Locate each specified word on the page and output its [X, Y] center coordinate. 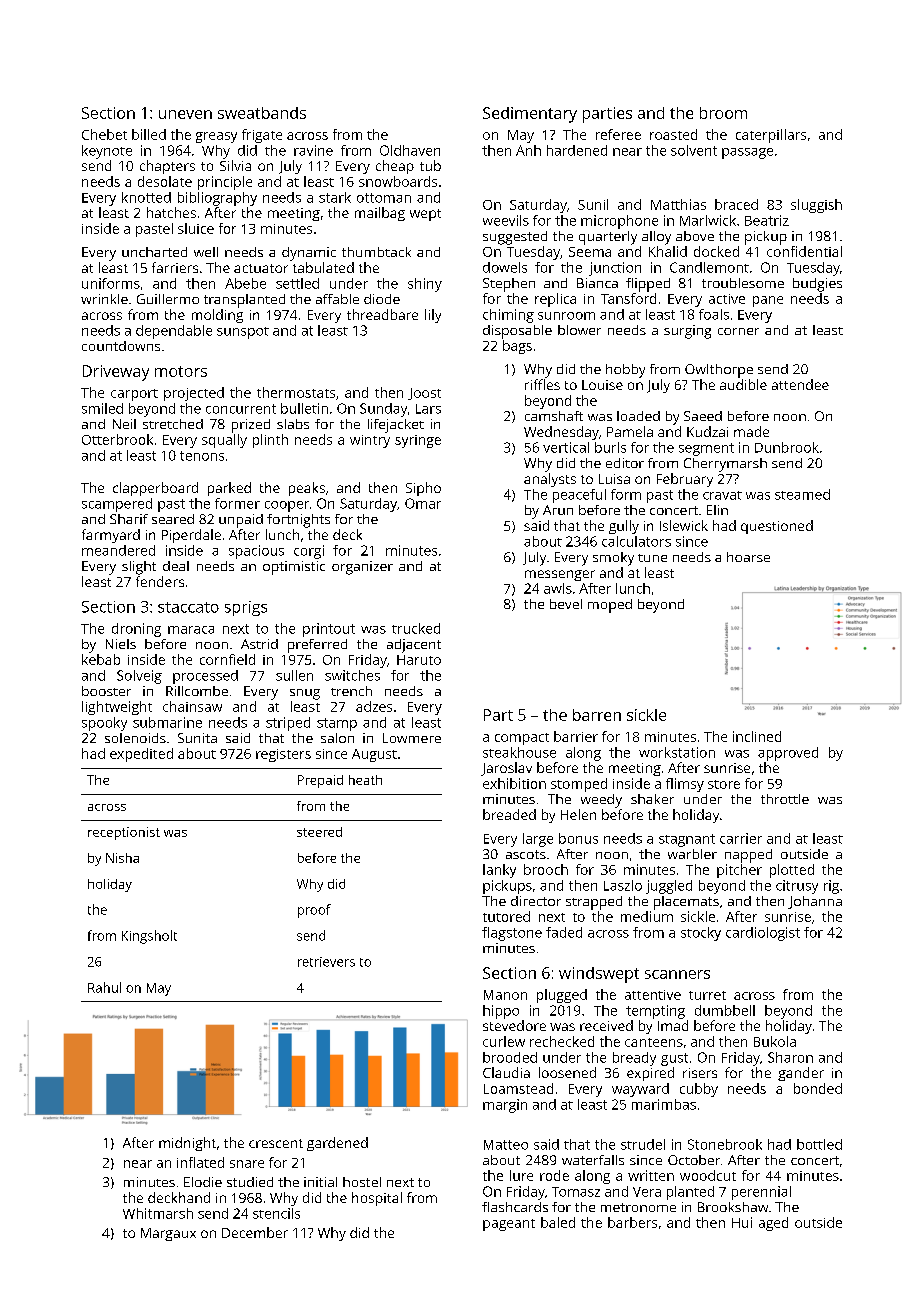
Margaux [168, 1234]
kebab [101, 659]
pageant [509, 1225]
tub [430, 165]
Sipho [423, 489]
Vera [647, 1192]
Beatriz [767, 220]
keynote [107, 152]
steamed [802, 494]
